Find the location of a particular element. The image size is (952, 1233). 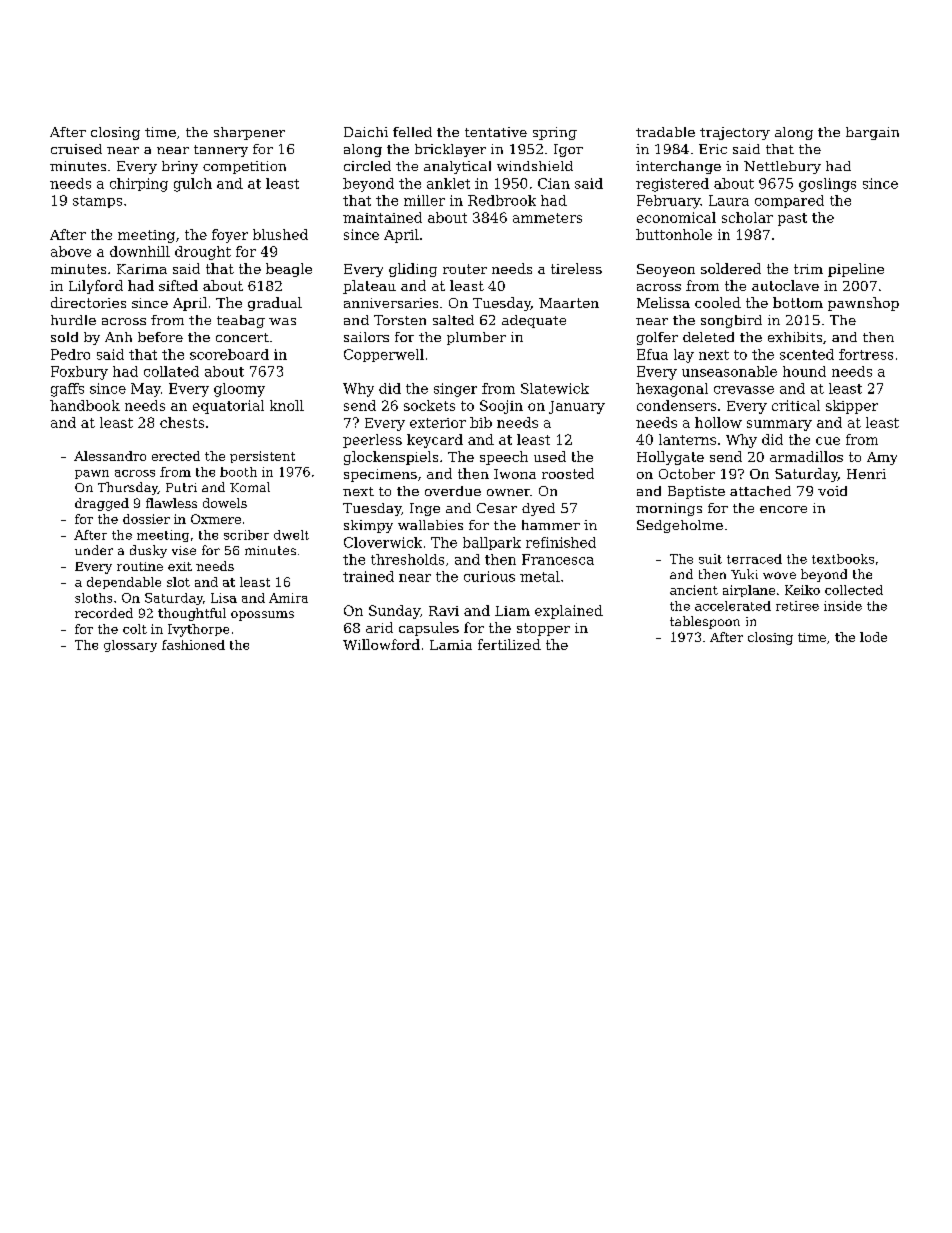

anklet is located at coordinates (448, 183).
